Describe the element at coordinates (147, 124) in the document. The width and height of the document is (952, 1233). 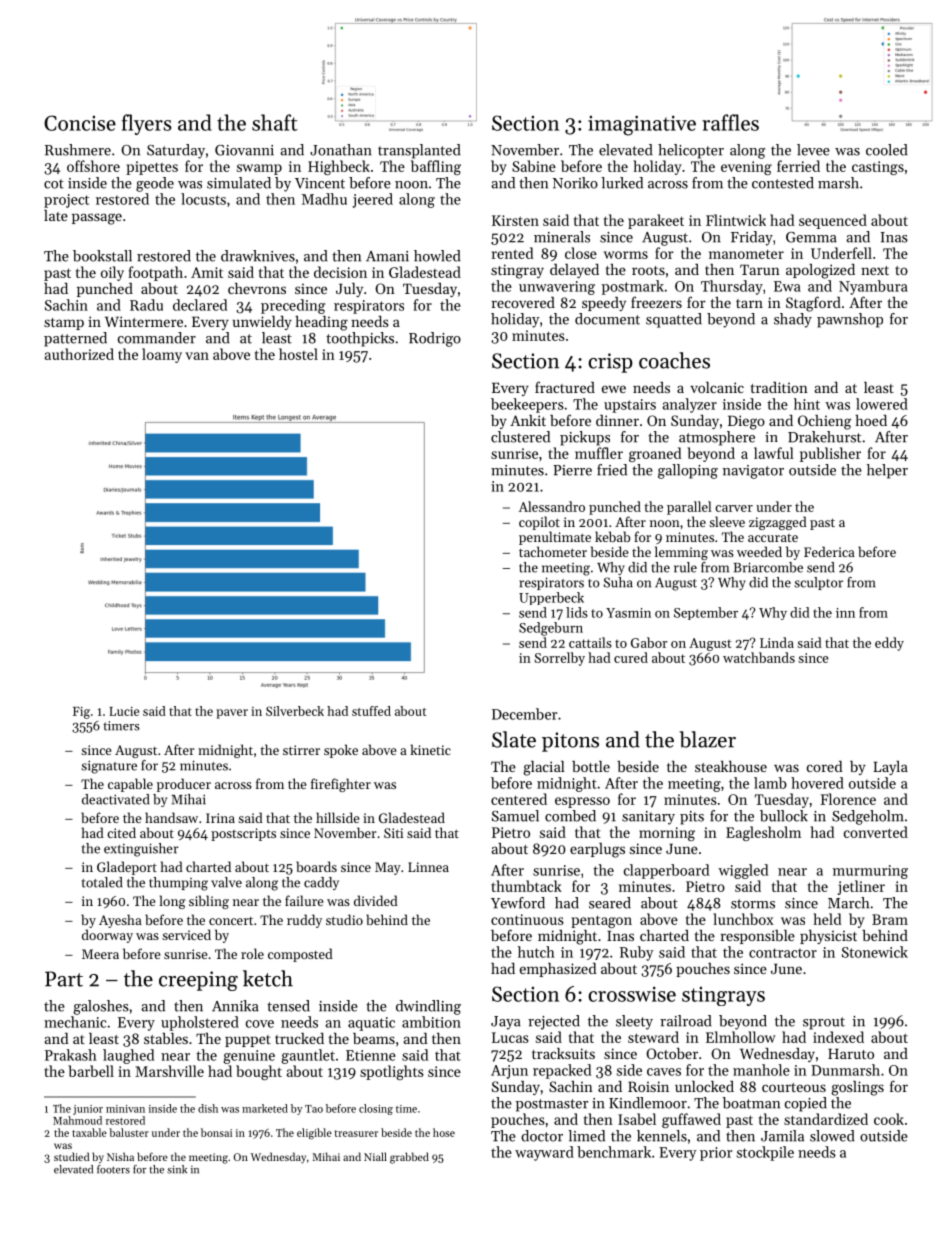
I see `flyers` at that location.
